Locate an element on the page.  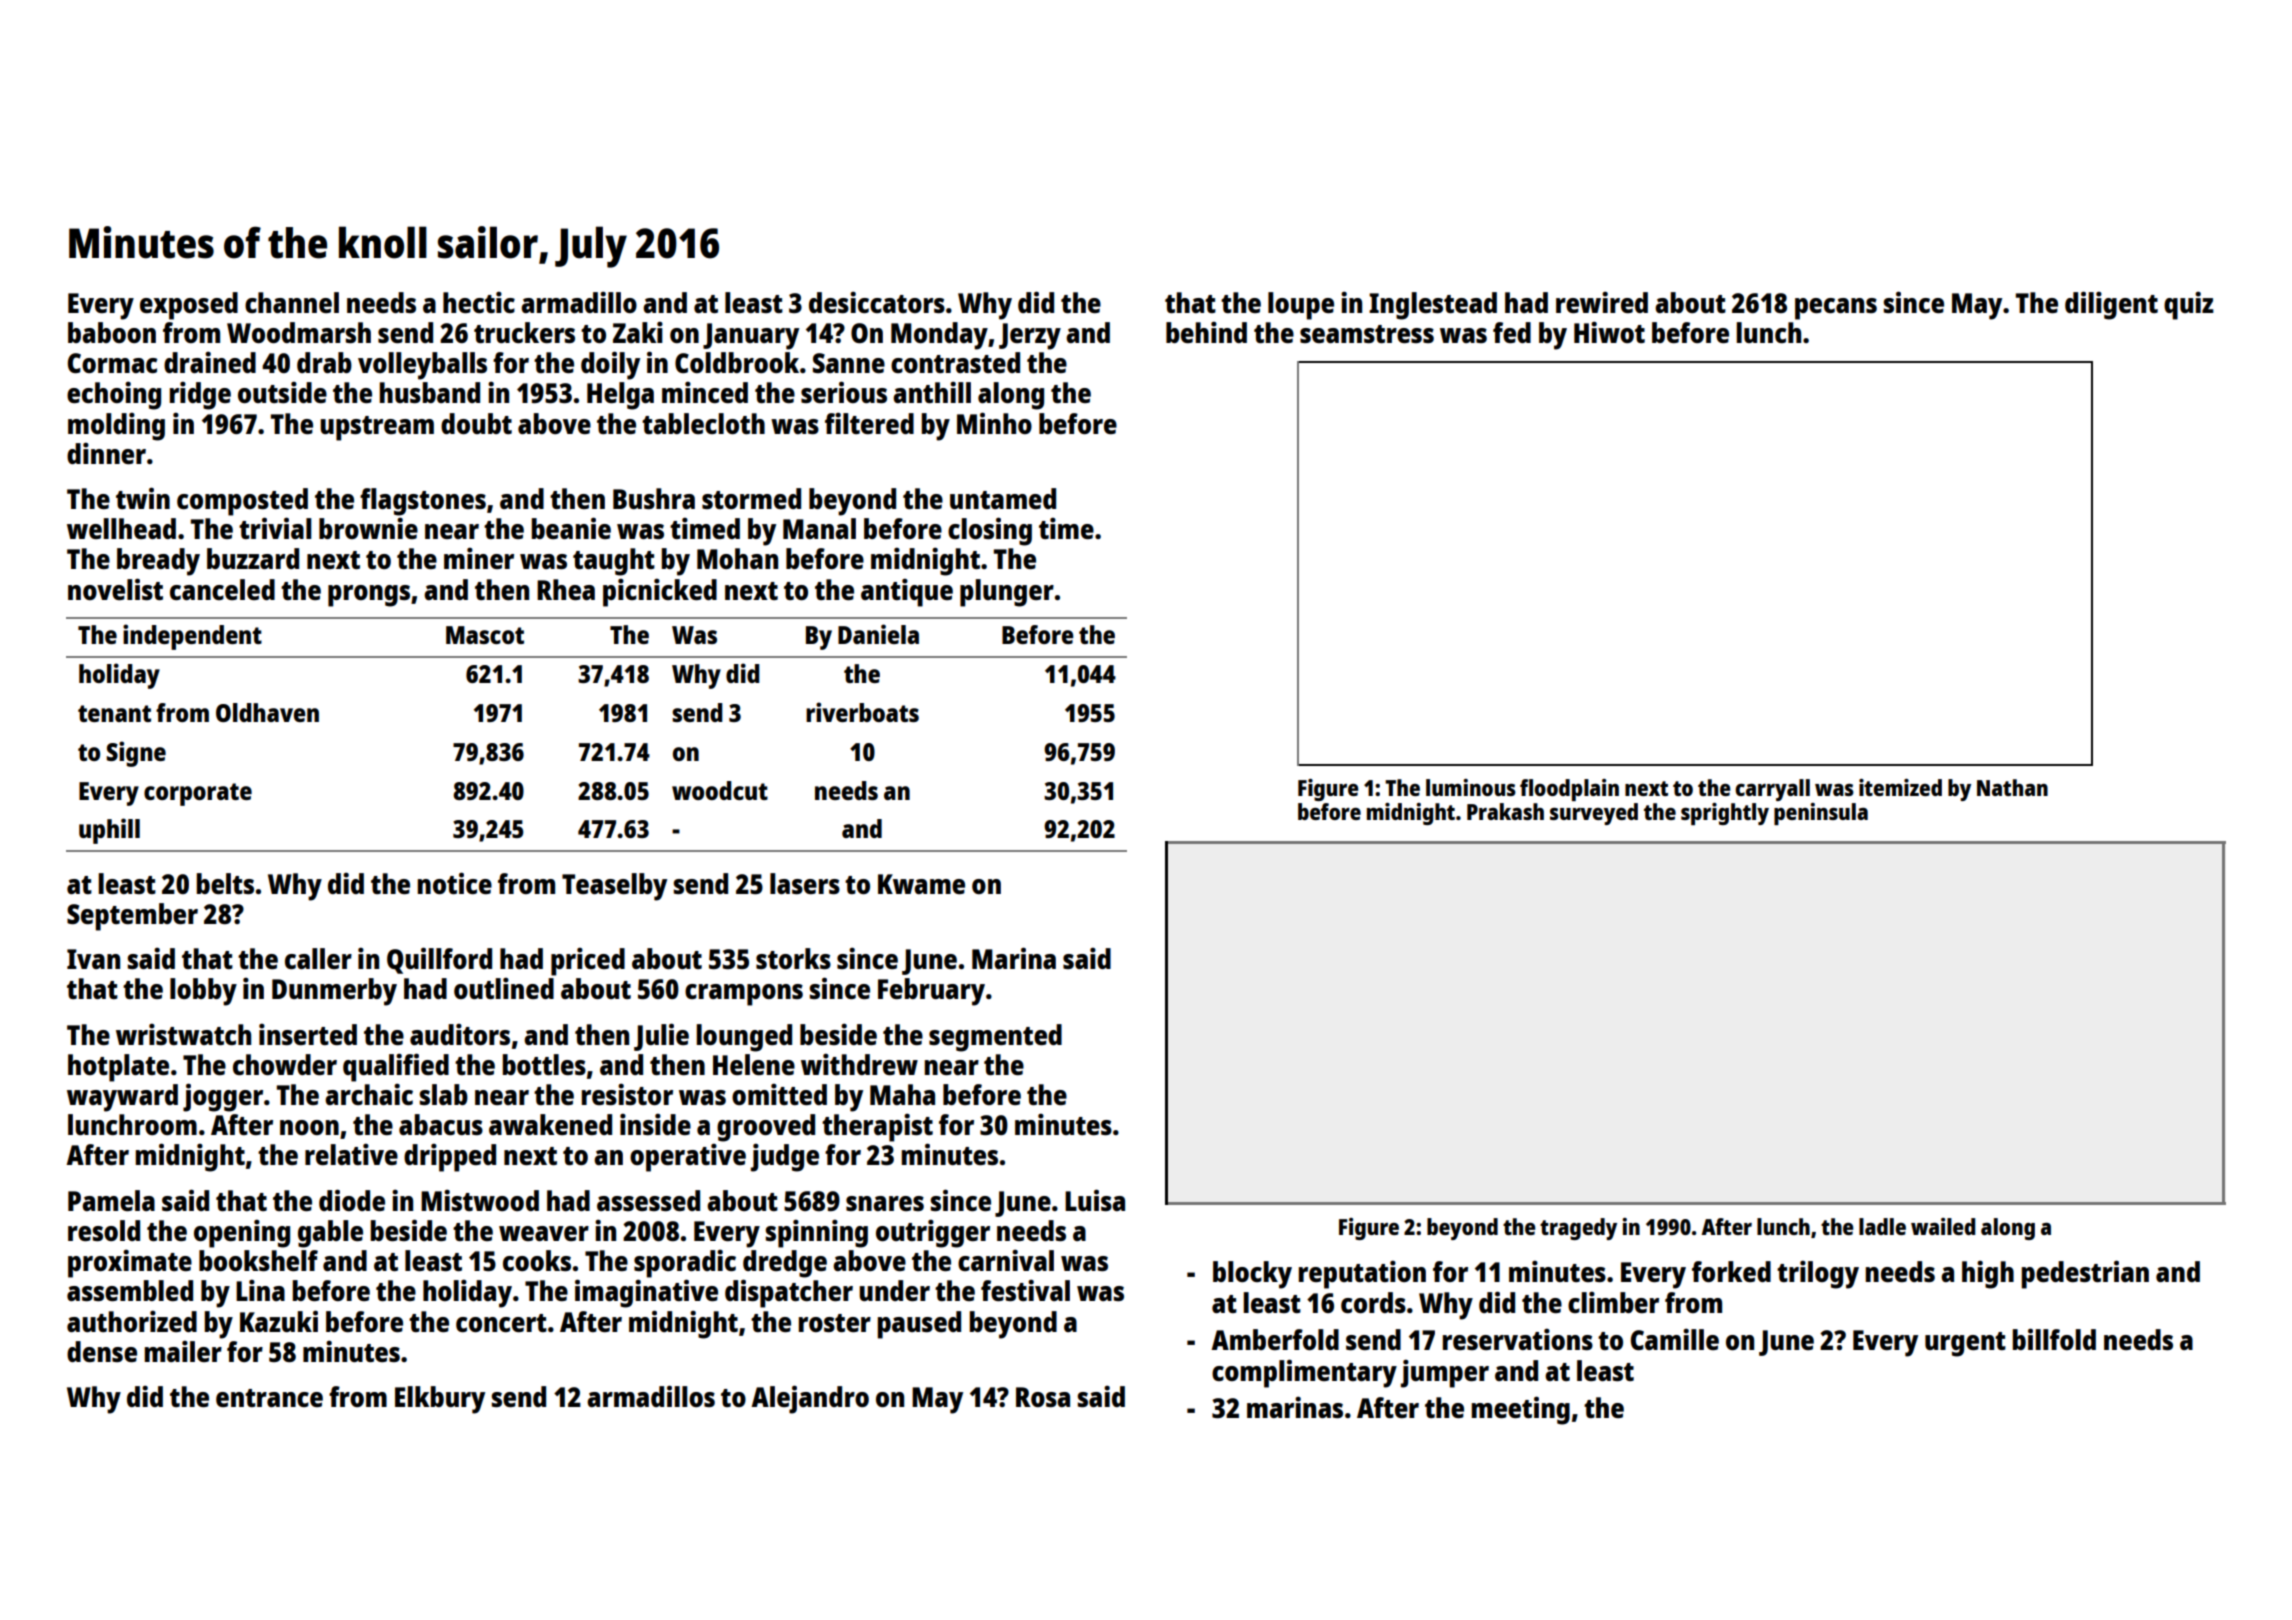
hectic is located at coordinates (479, 302).
